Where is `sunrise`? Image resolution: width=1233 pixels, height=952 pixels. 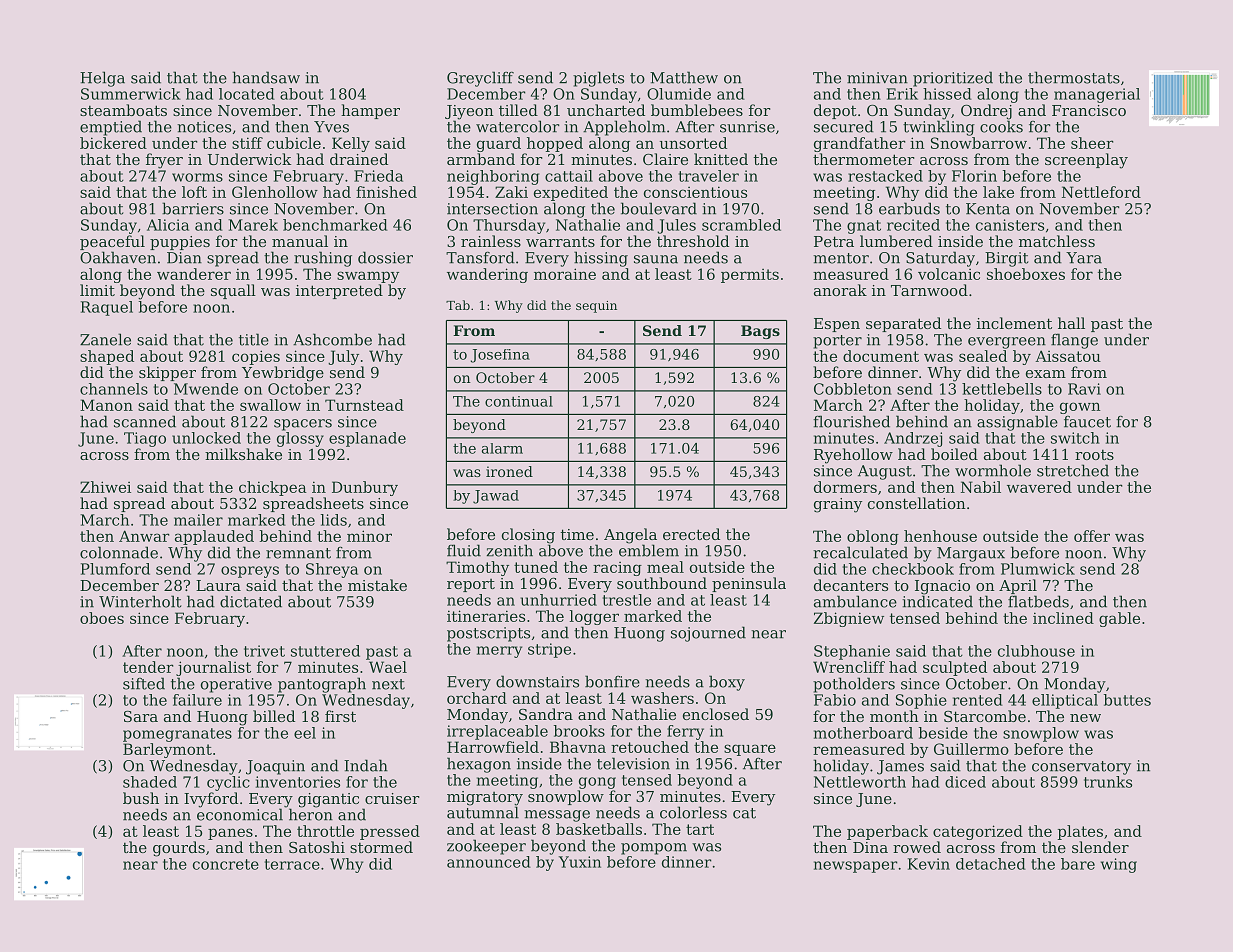
sunrise is located at coordinates (747, 127).
